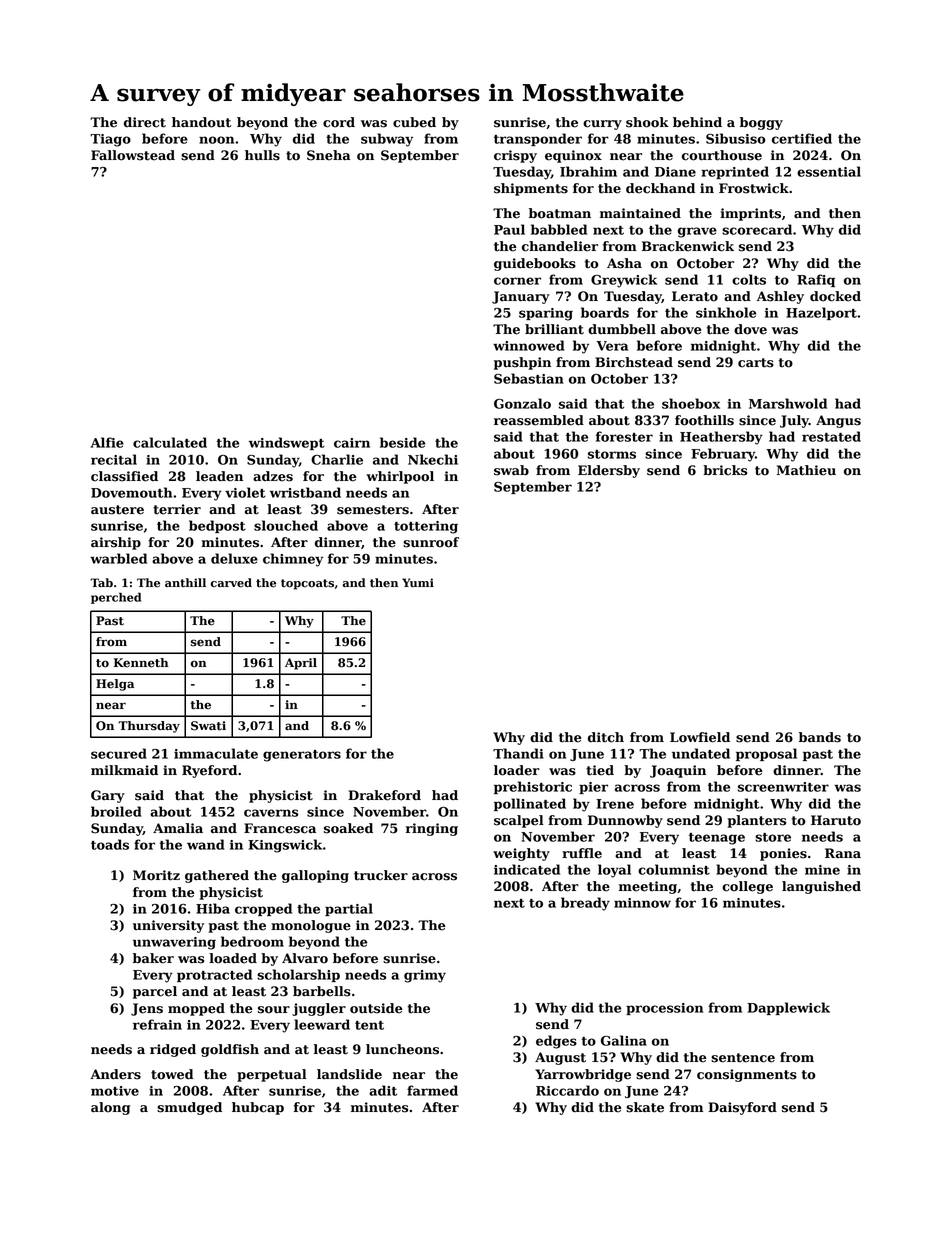 The height and width of the image is (1233, 952). I want to click on leeward, so click(322, 1024).
